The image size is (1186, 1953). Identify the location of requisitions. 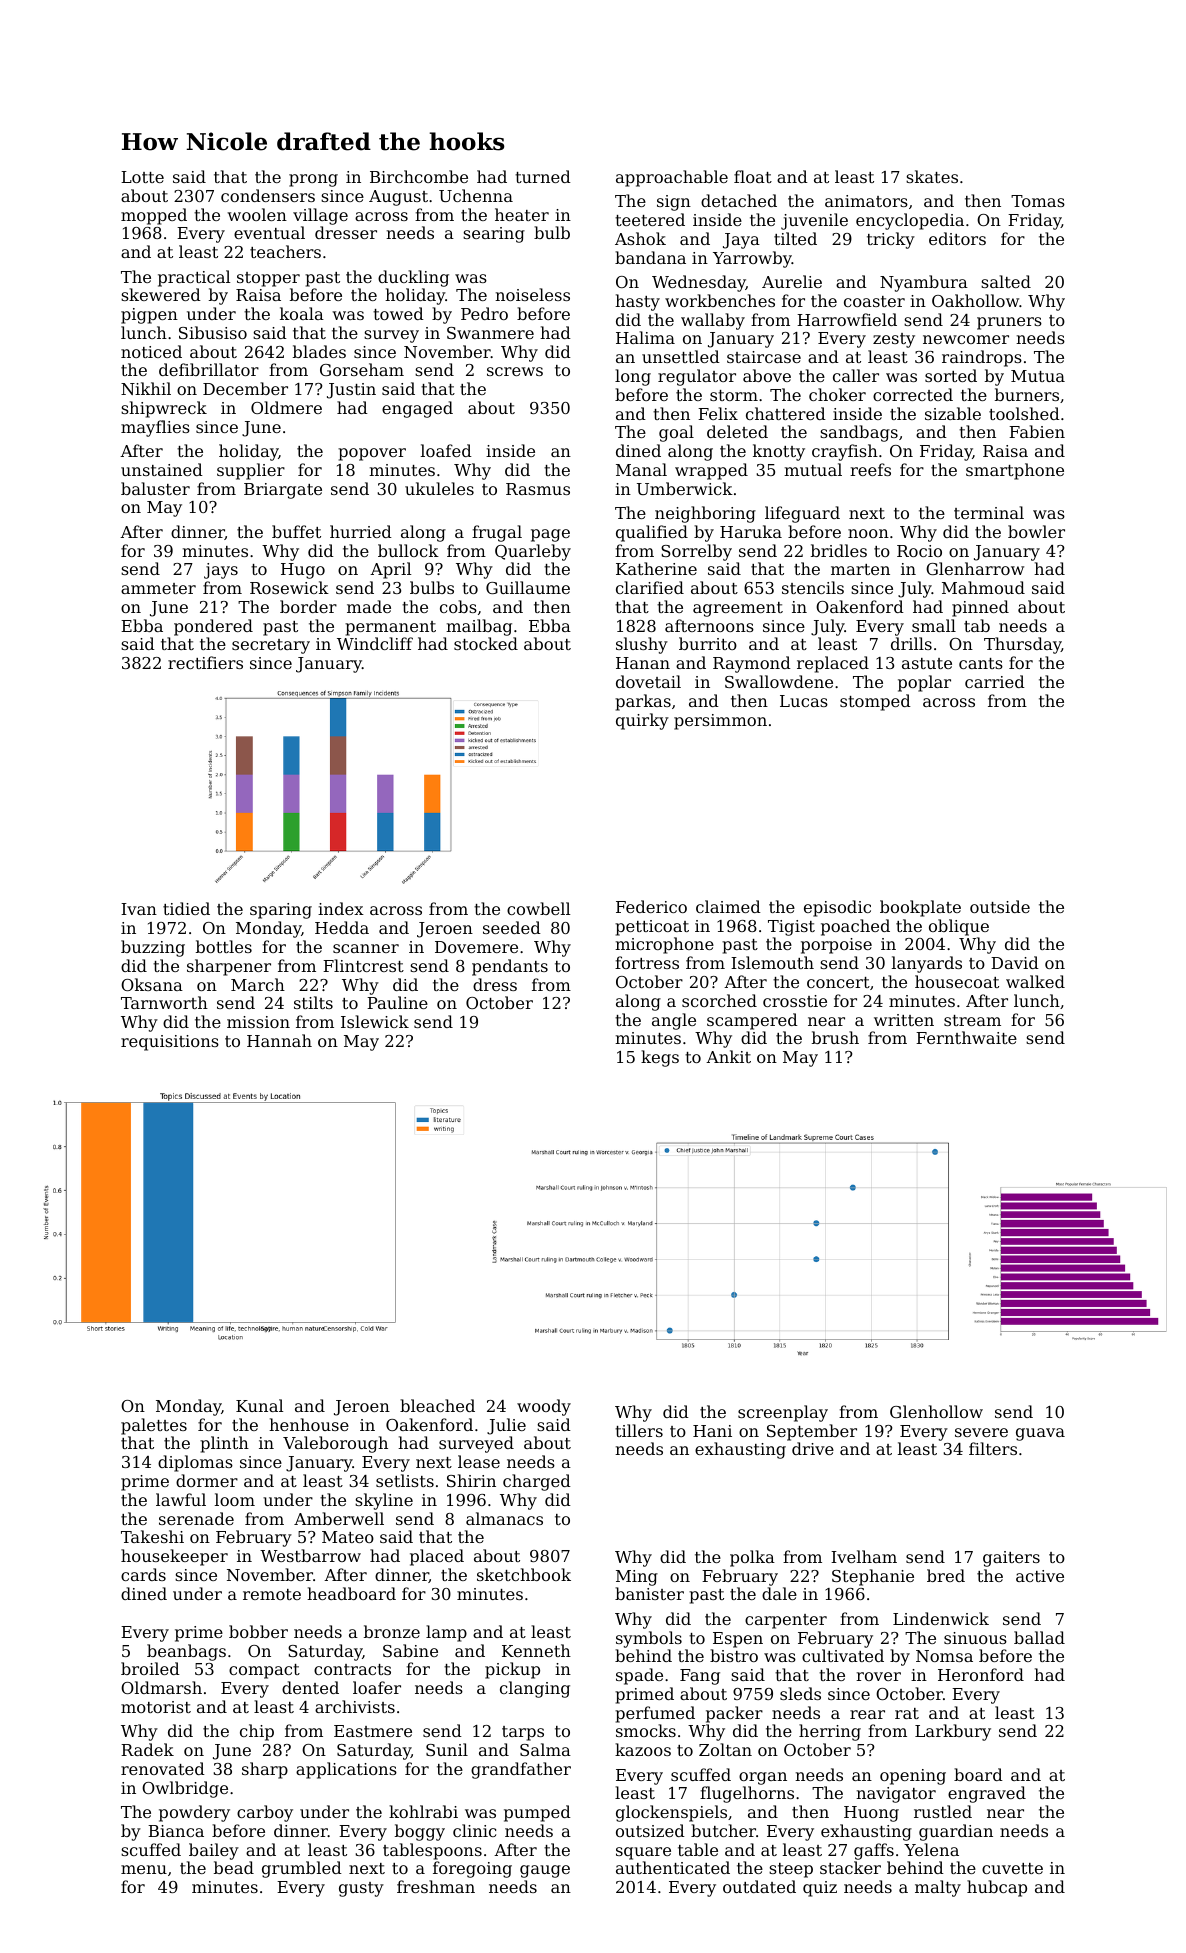
(170, 1043).
